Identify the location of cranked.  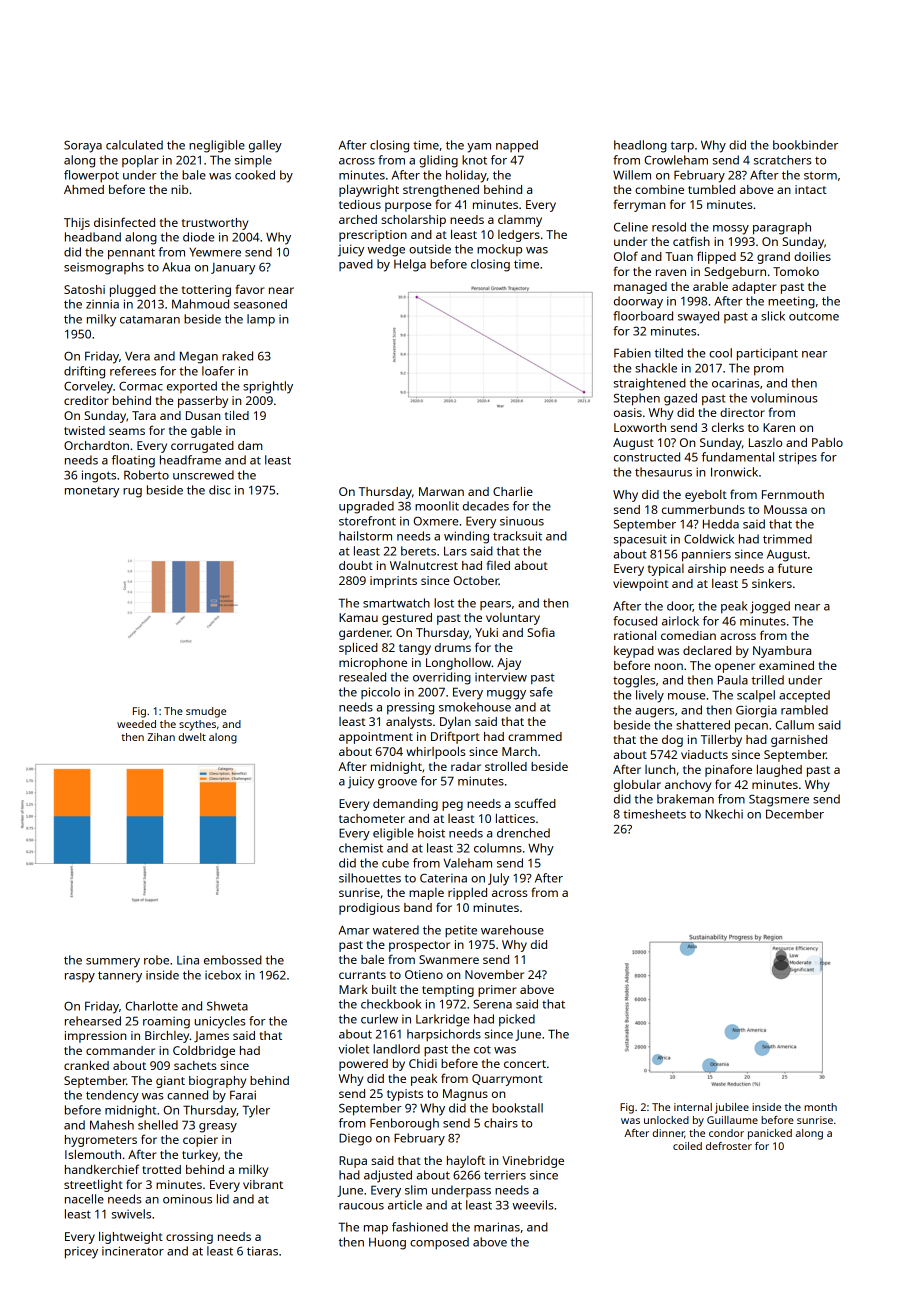
(86, 1065).
